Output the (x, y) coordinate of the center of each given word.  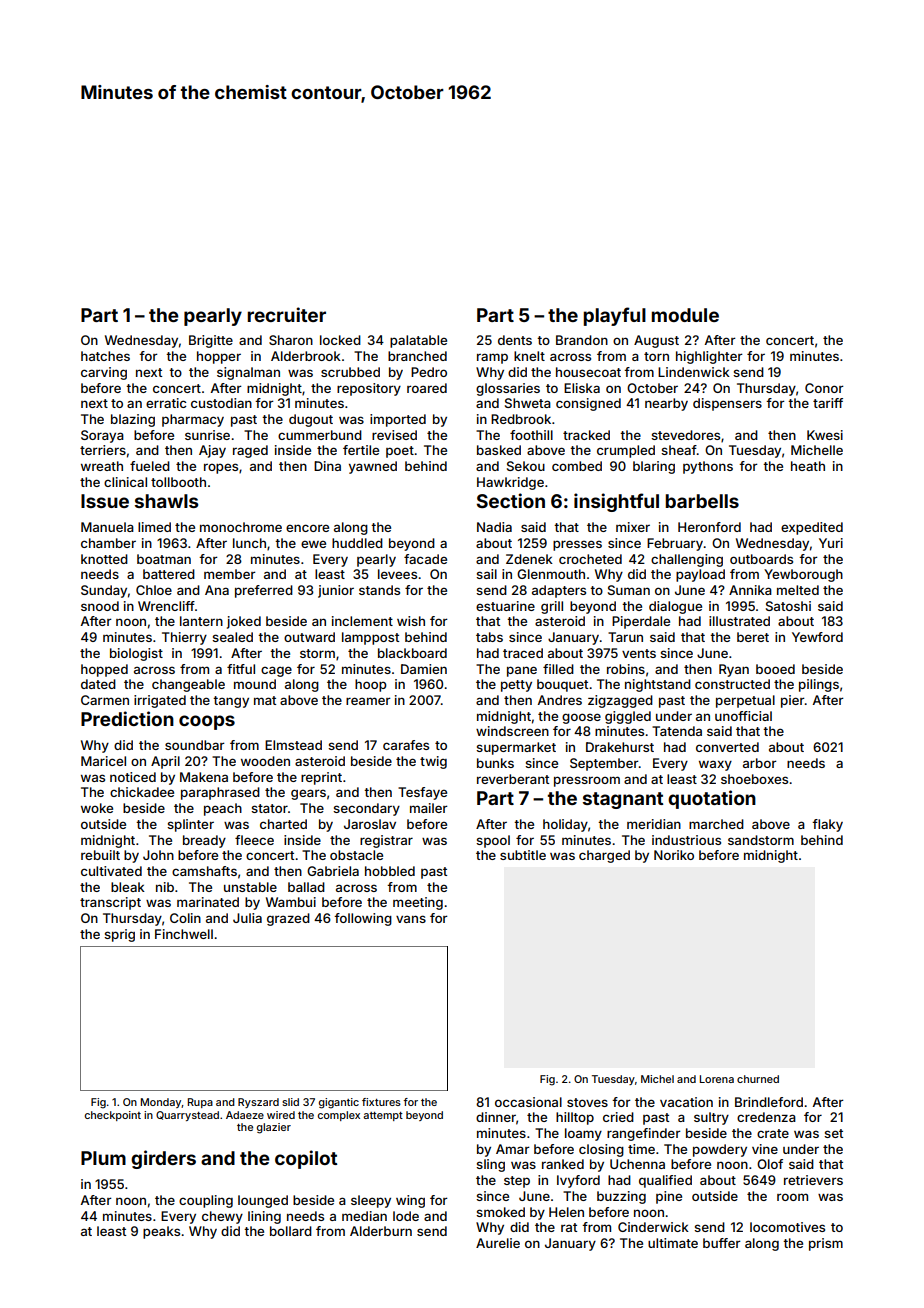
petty (516, 686)
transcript (110, 903)
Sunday (104, 591)
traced (523, 653)
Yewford (817, 637)
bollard (291, 1231)
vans (411, 919)
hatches (105, 356)
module (685, 315)
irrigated (160, 701)
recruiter (286, 314)
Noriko (674, 855)
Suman (629, 590)
